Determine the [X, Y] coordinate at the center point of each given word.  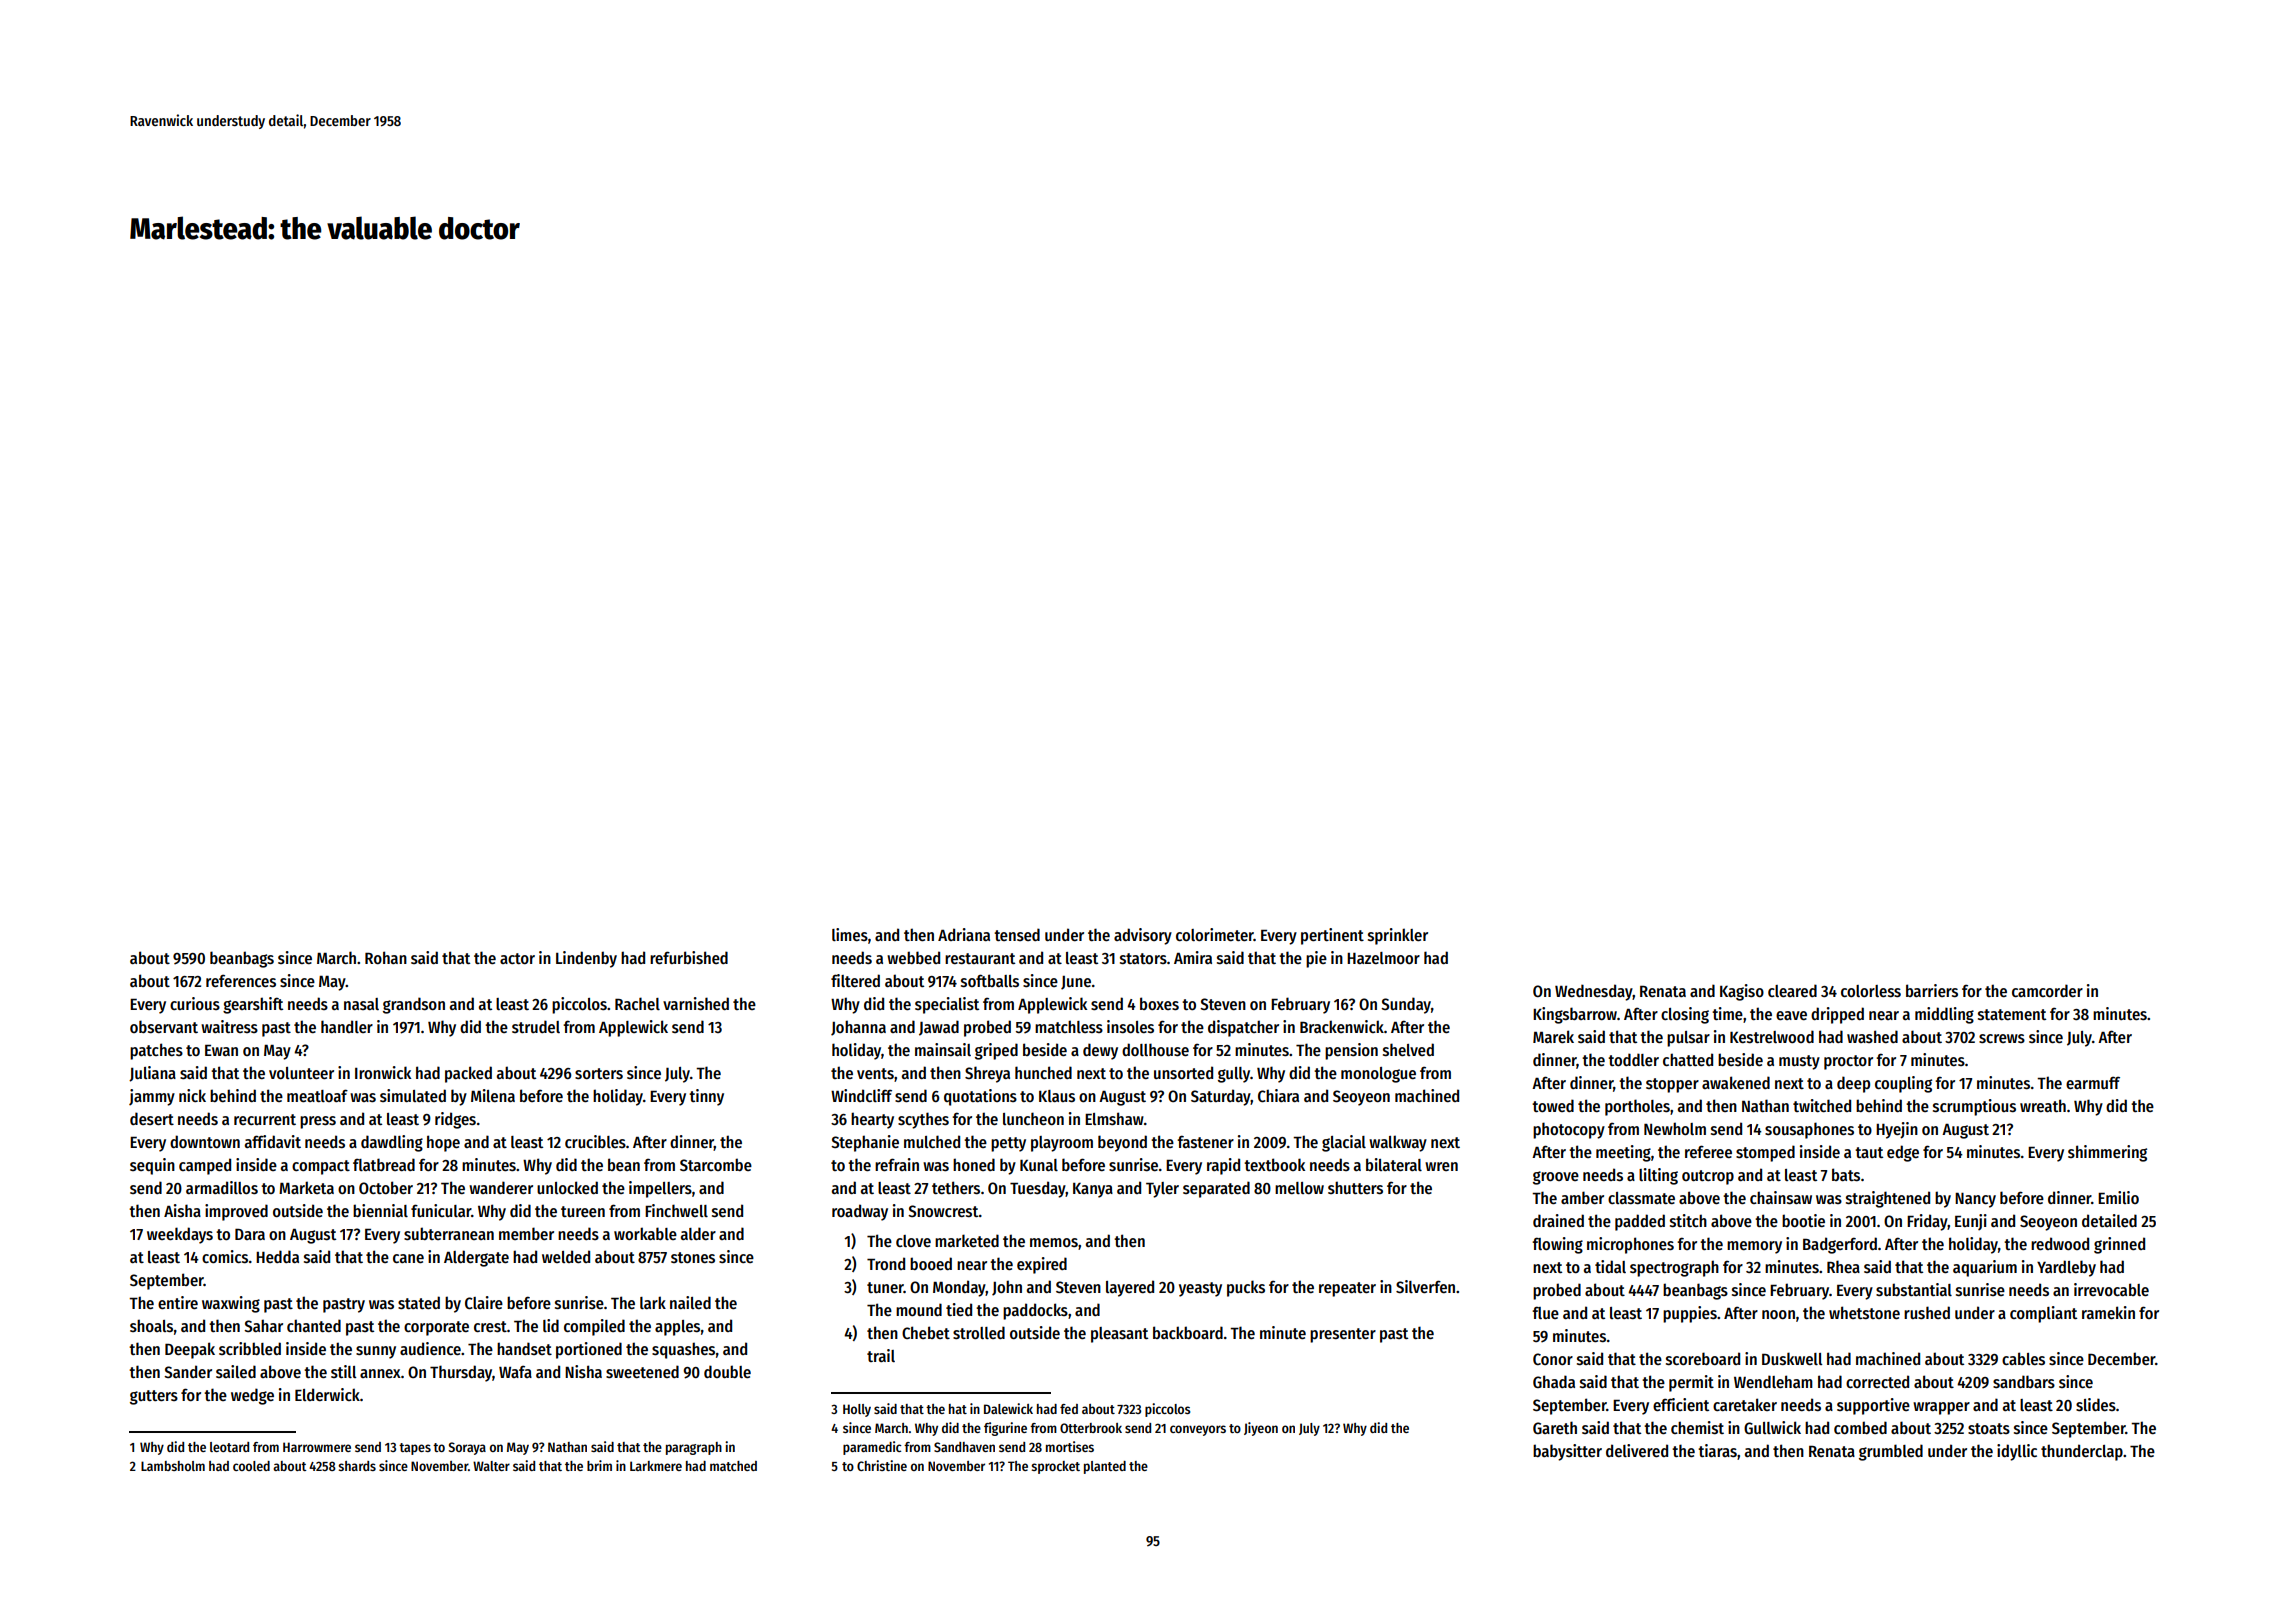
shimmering [2107, 1153]
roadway [860, 1212]
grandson [414, 1005]
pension [1351, 1051]
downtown [205, 1141]
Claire [484, 1303]
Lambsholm [173, 1466]
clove [913, 1241]
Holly [857, 1410]
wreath [2043, 1105]
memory [1754, 1247]
